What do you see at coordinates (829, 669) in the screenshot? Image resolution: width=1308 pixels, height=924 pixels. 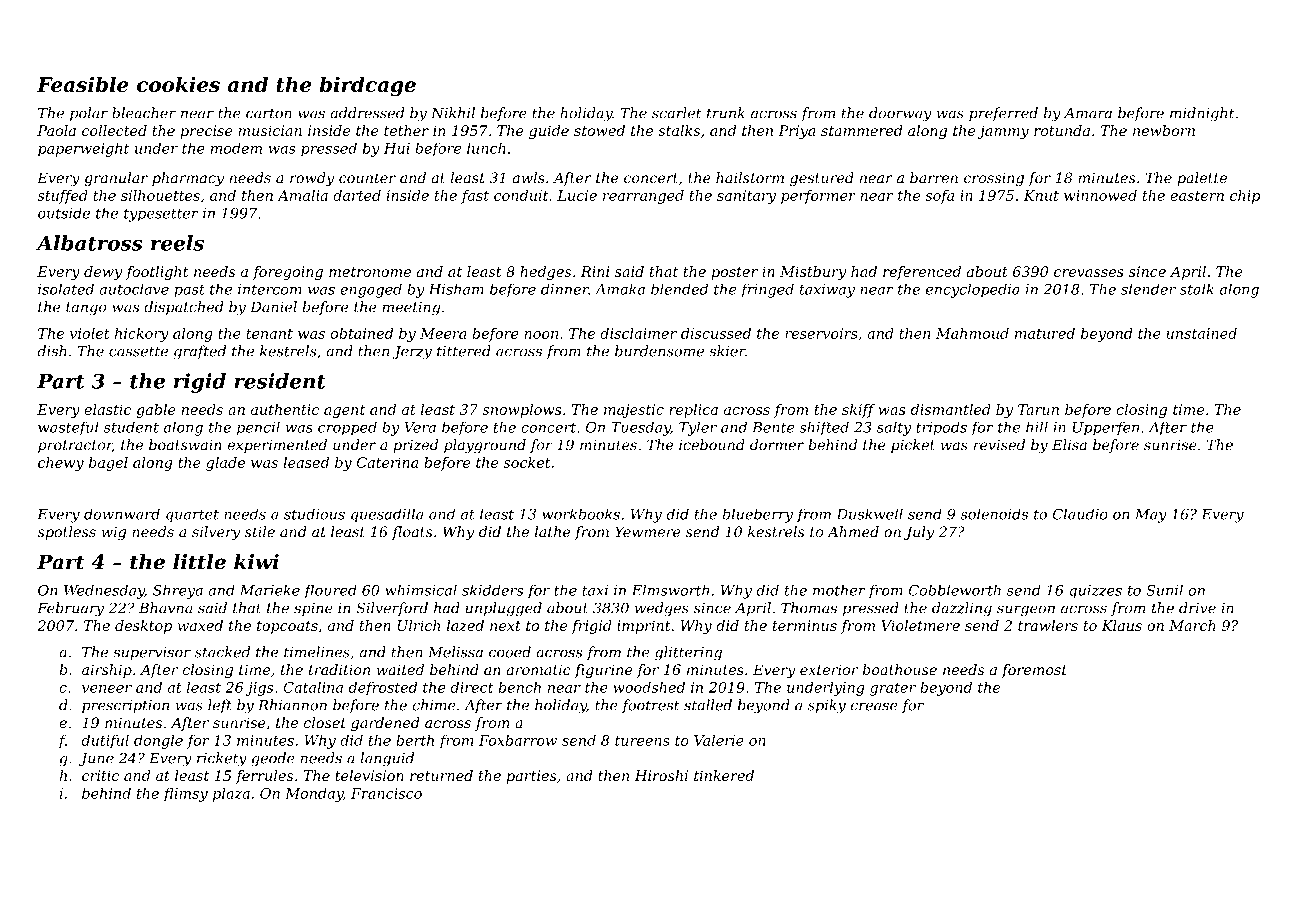 I see `exterior` at bounding box center [829, 669].
